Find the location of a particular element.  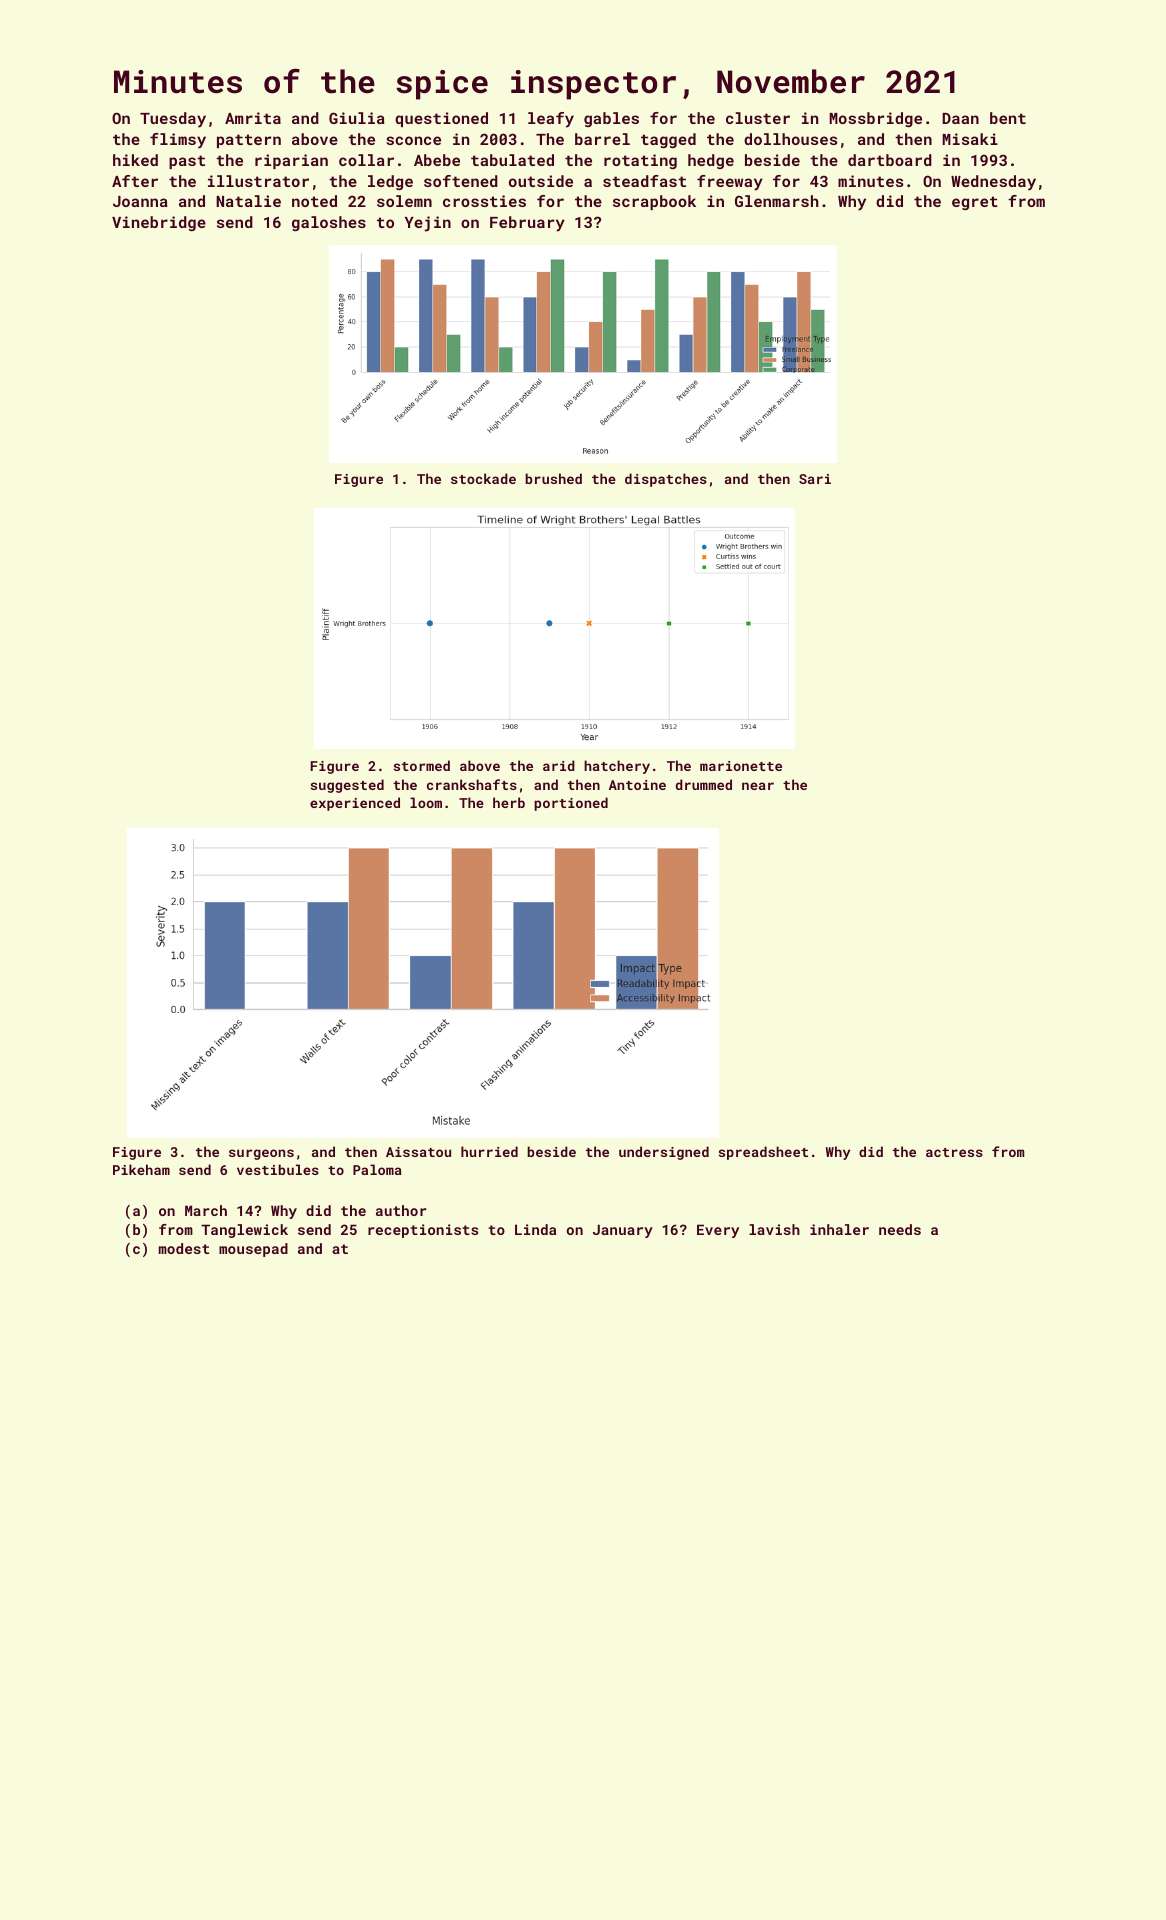

hatchery is located at coordinates (617, 767).
